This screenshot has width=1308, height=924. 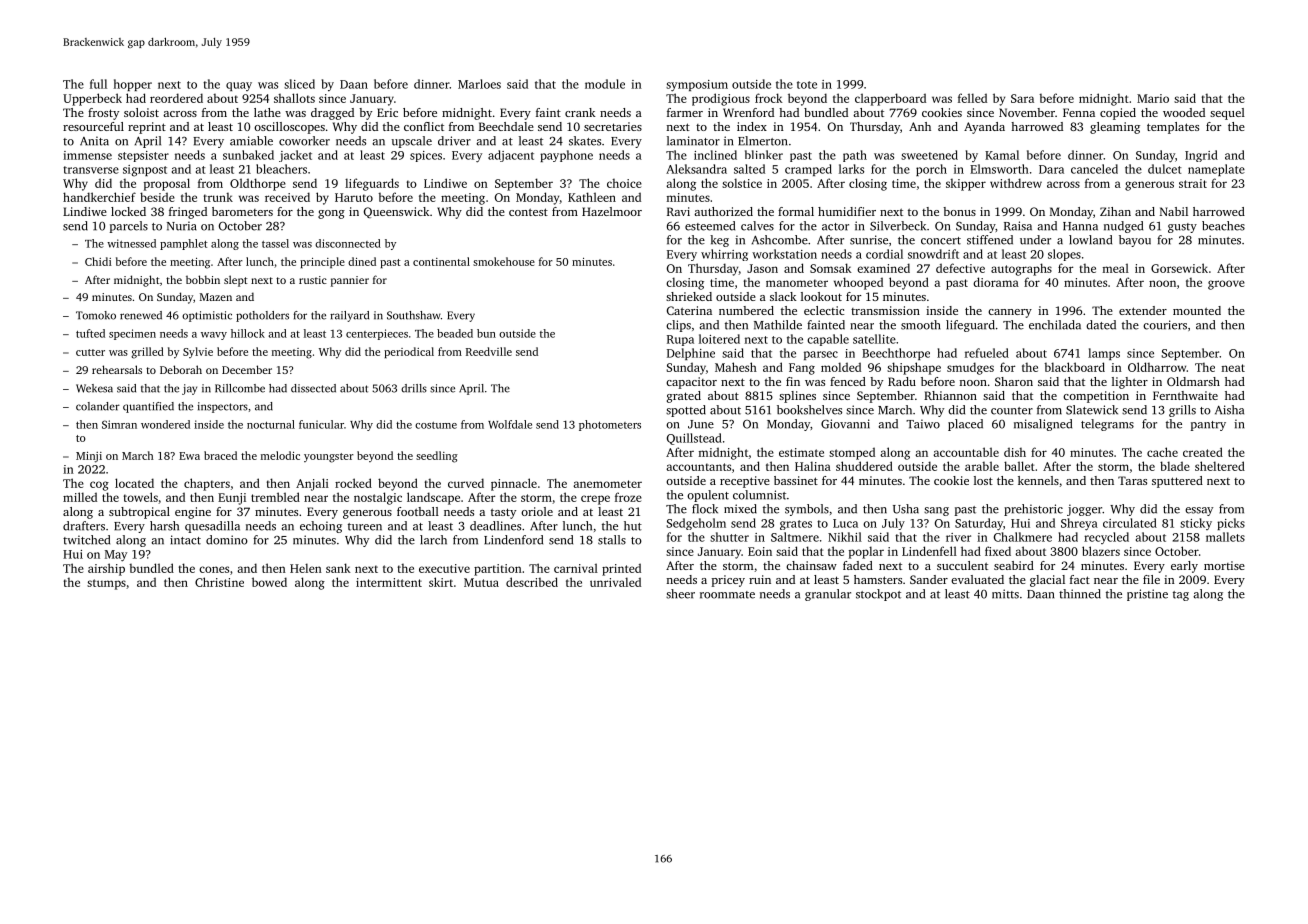 What do you see at coordinates (91, 170) in the screenshot?
I see `transverse` at bounding box center [91, 170].
